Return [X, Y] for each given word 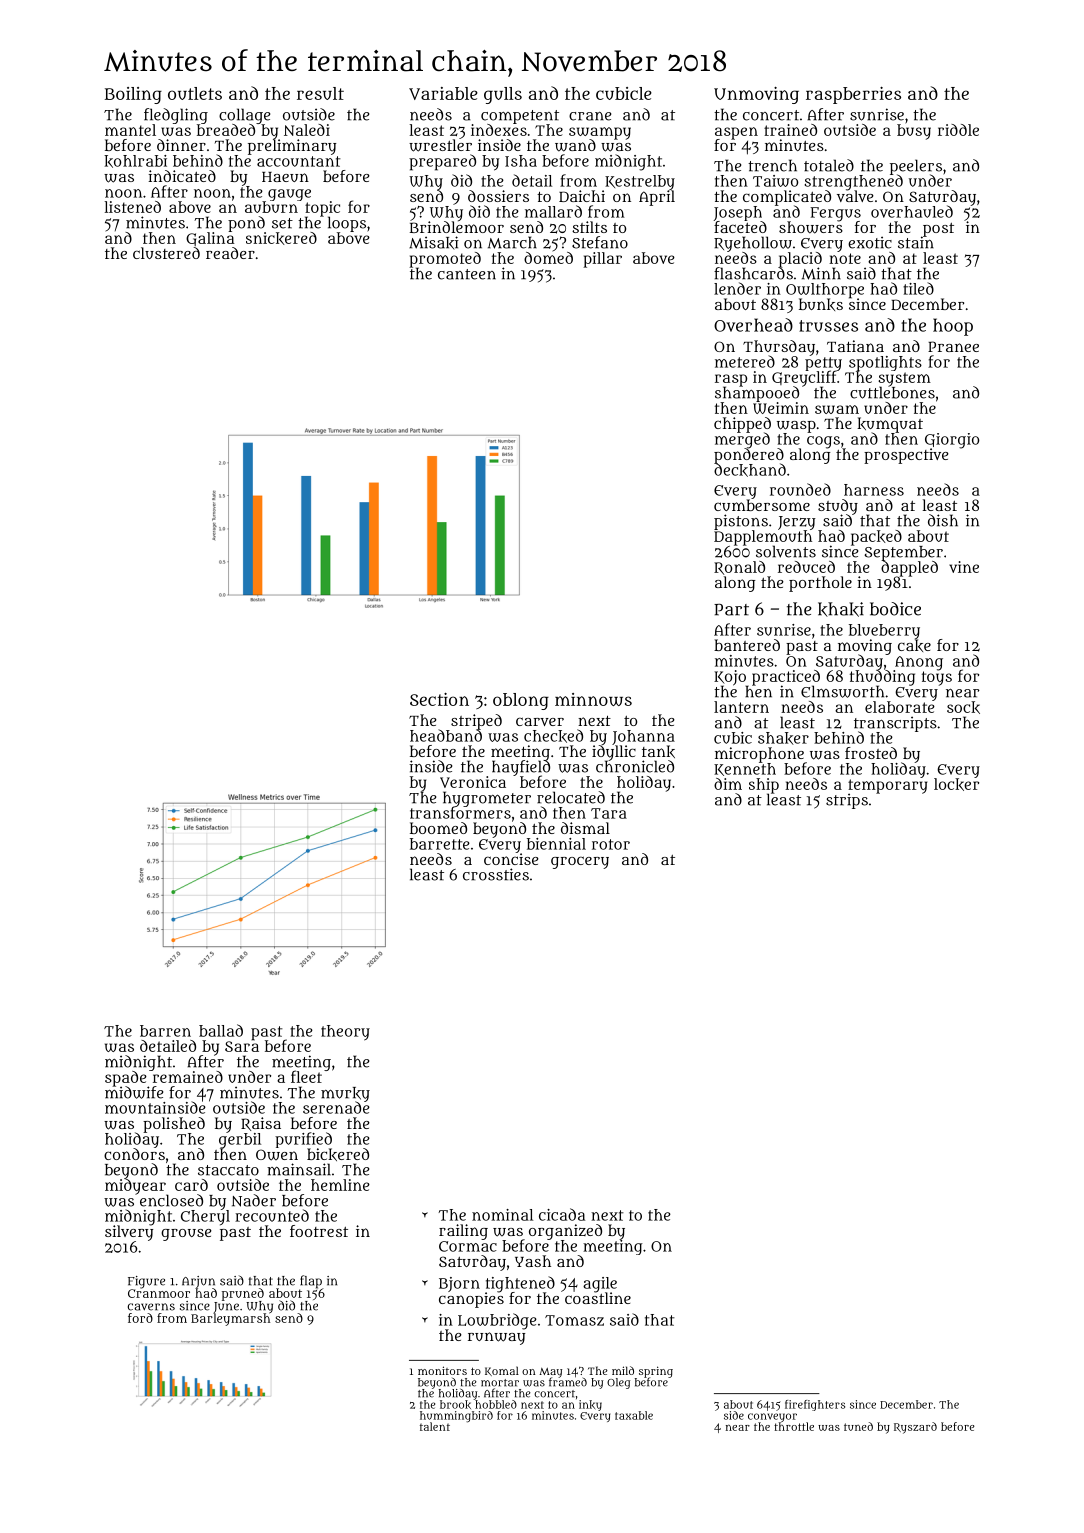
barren [165, 1031]
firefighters [815, 1405]
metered [745, 361]
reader [230, 253]
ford [140, 1318]
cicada [562, 1214]
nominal [502, 1215]
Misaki [434, 242]
